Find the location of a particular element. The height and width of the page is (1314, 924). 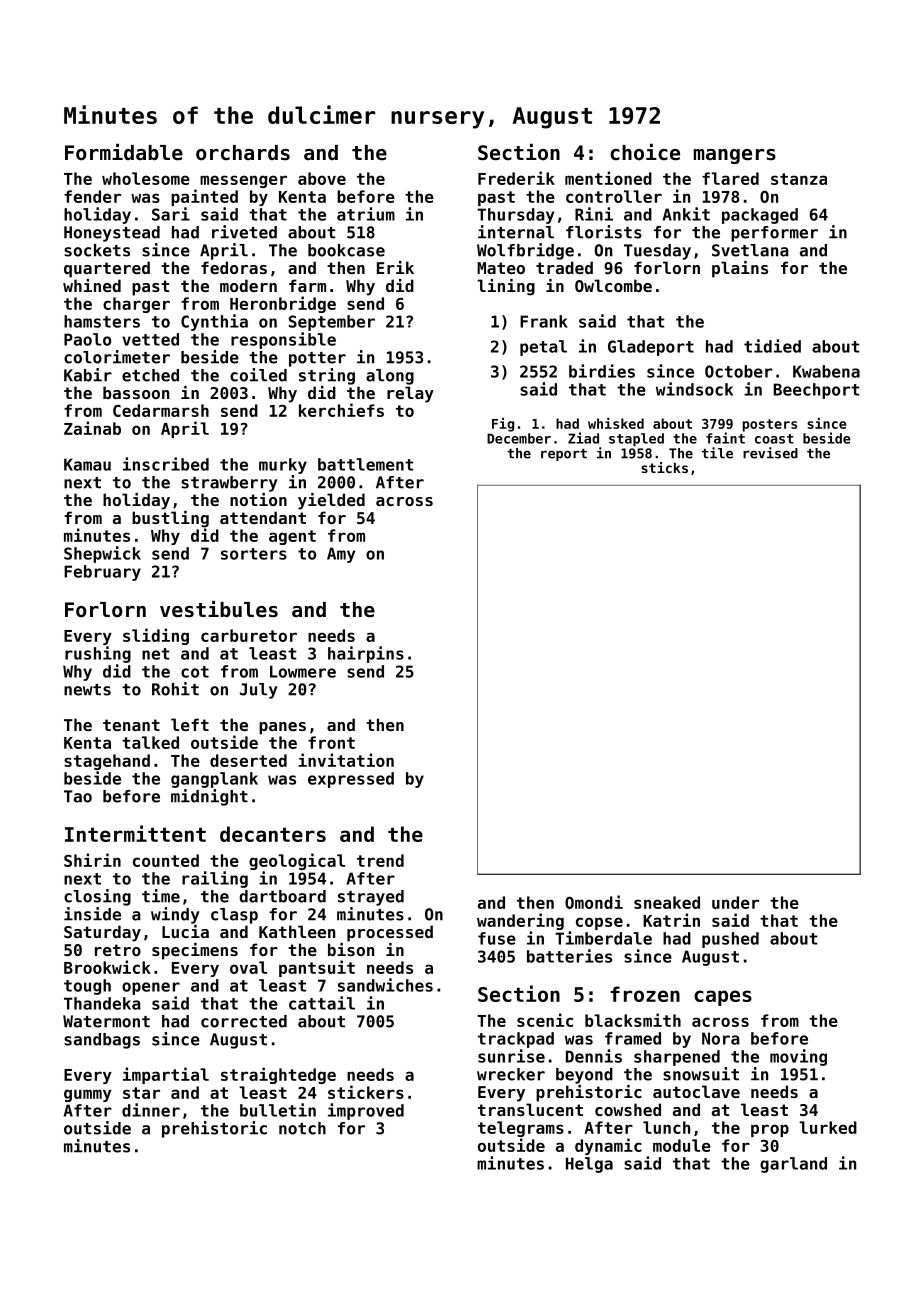

sneaked is located at coordinates (667, 902).
